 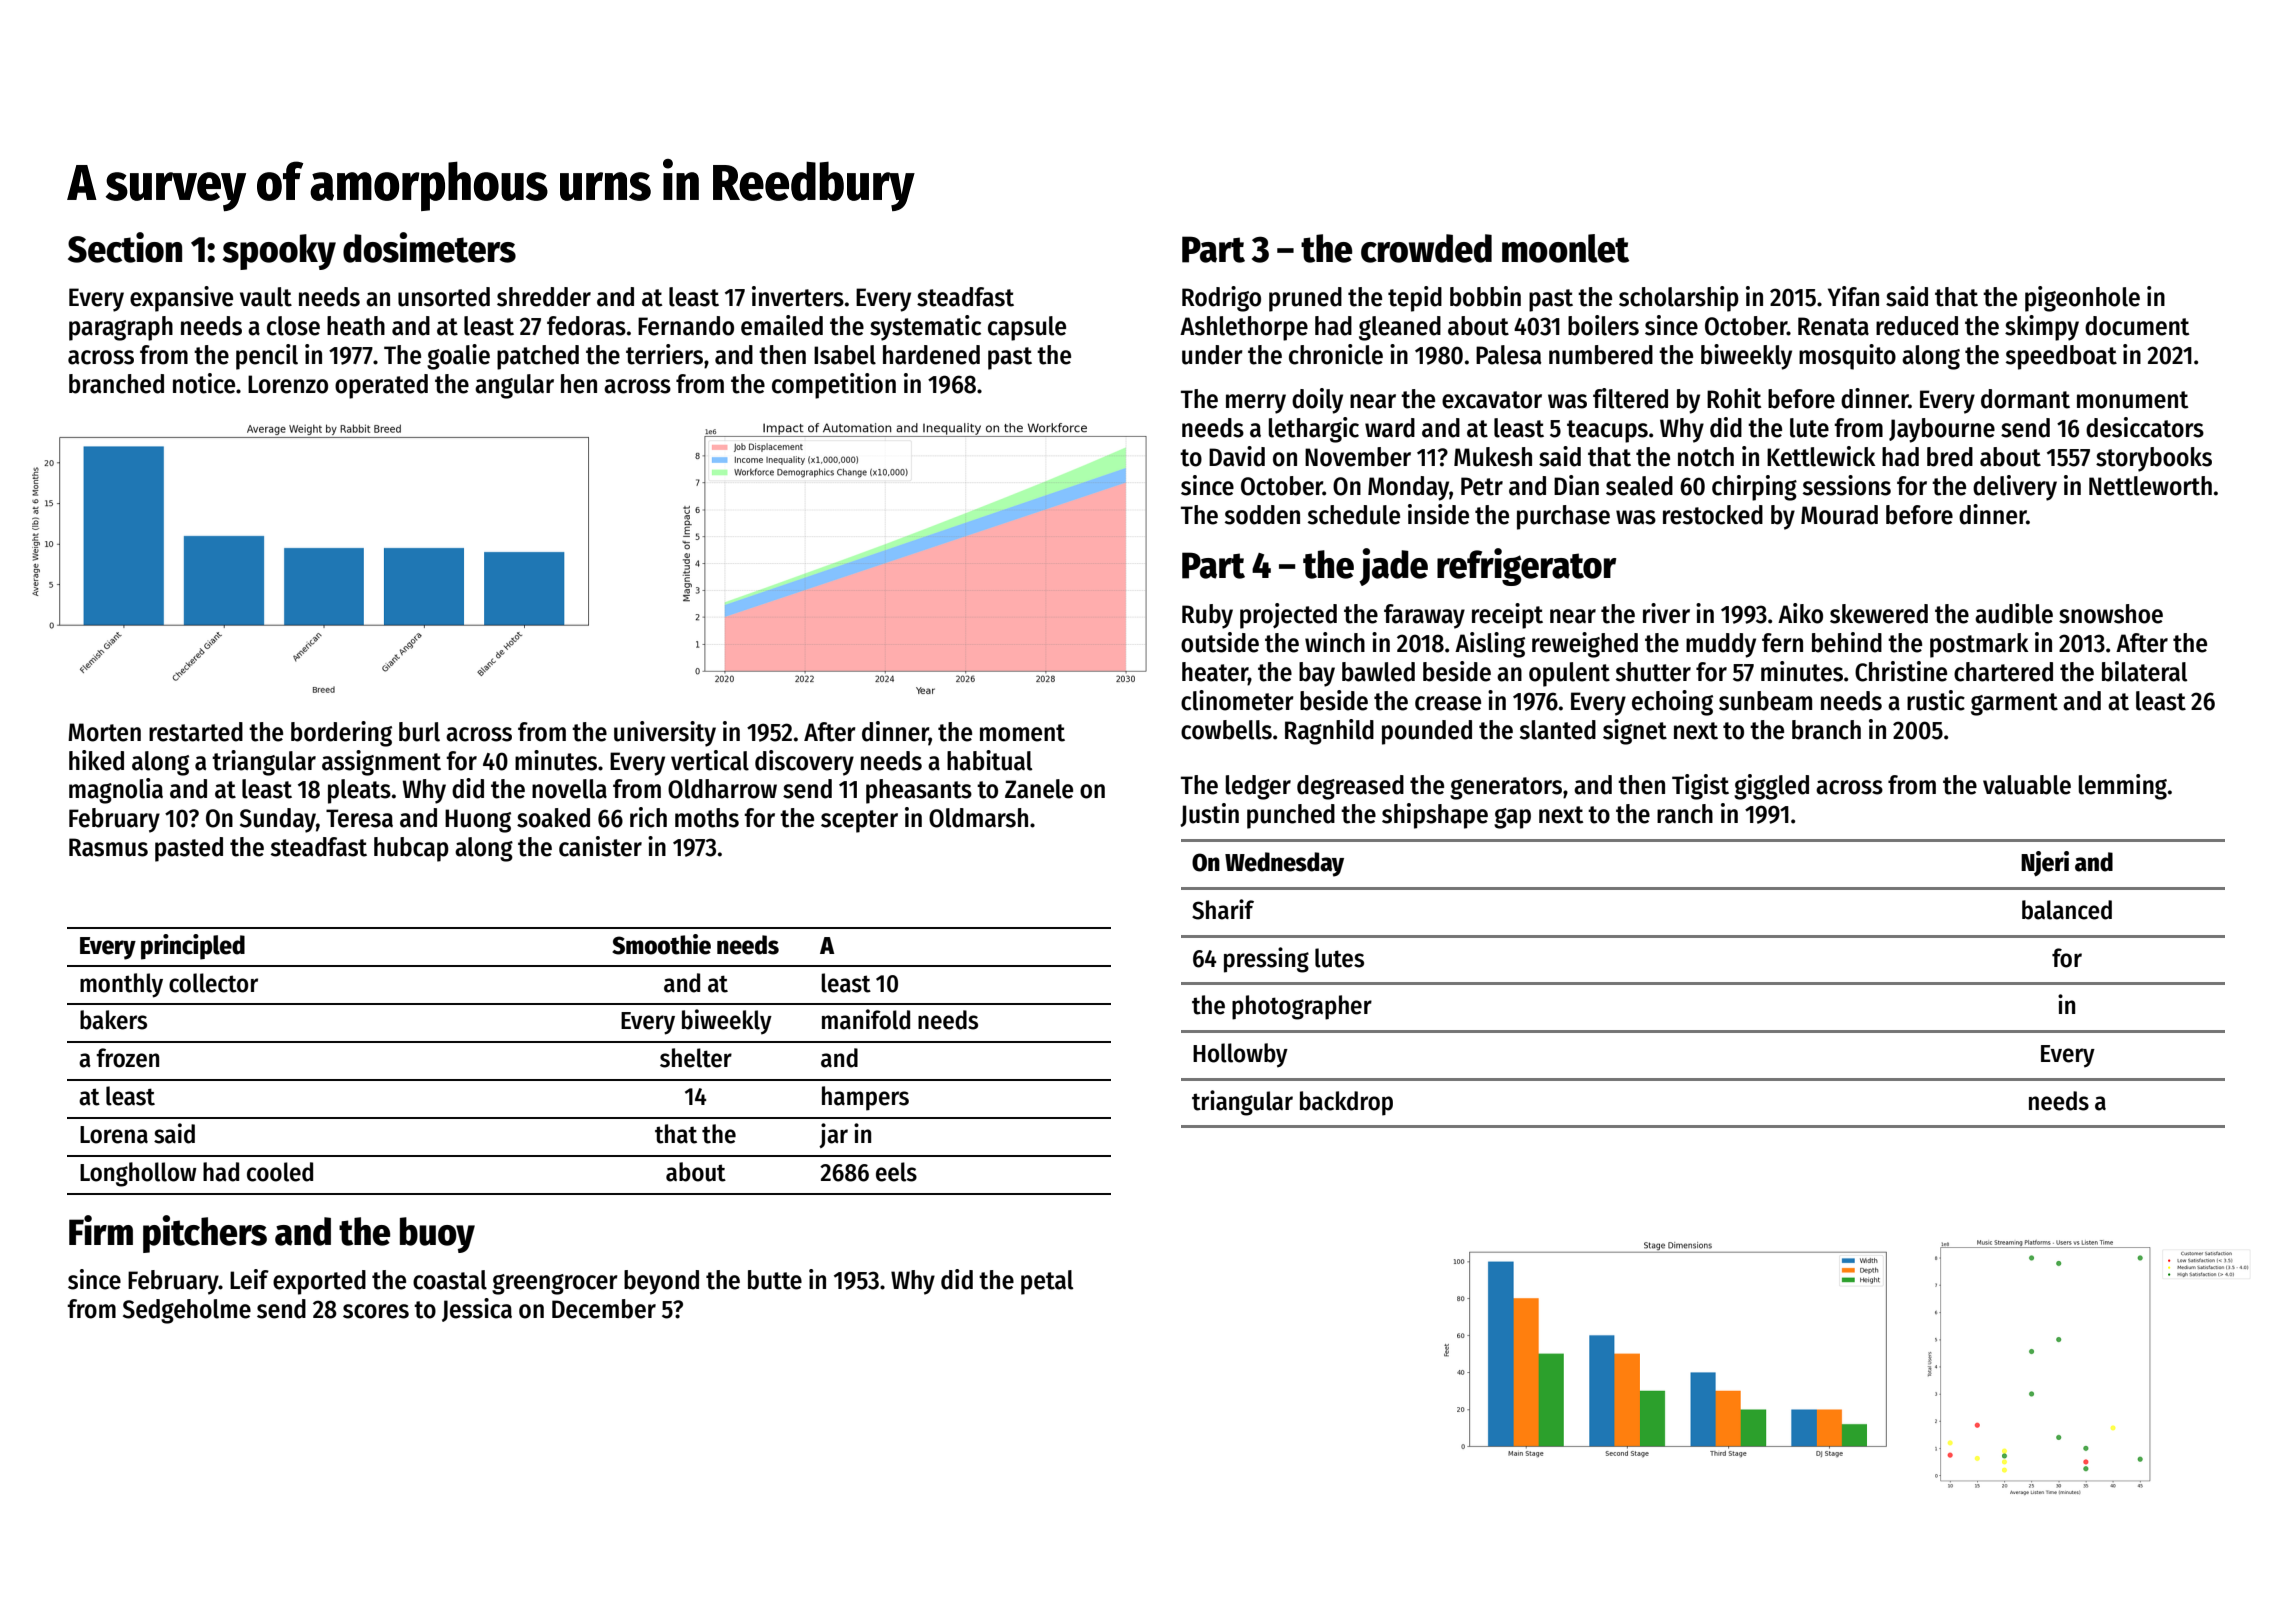 What do you see at coordinates (1847, 642) in the page?
I see `behind` at bounding box center [1847, 642].
